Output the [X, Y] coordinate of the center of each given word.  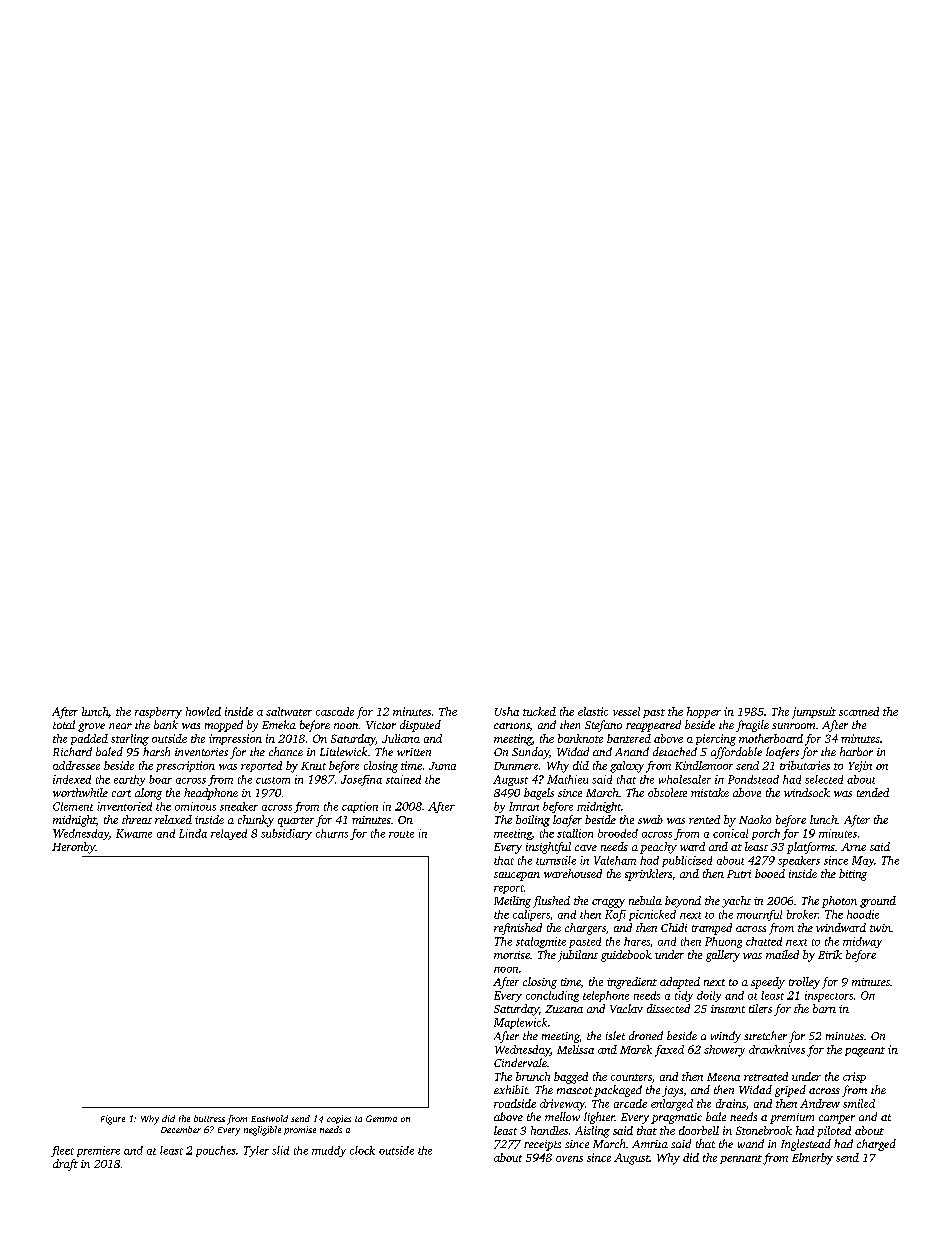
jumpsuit [814, 713]
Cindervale [520, 1062]
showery [724, 1051]
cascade [335, 711]
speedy [768, 983]
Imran [524, 806]
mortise [512, 955]
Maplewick [520, 1023]
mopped [224, 726]
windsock [807, 792]
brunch [533, 1076]
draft [65, 1165]
